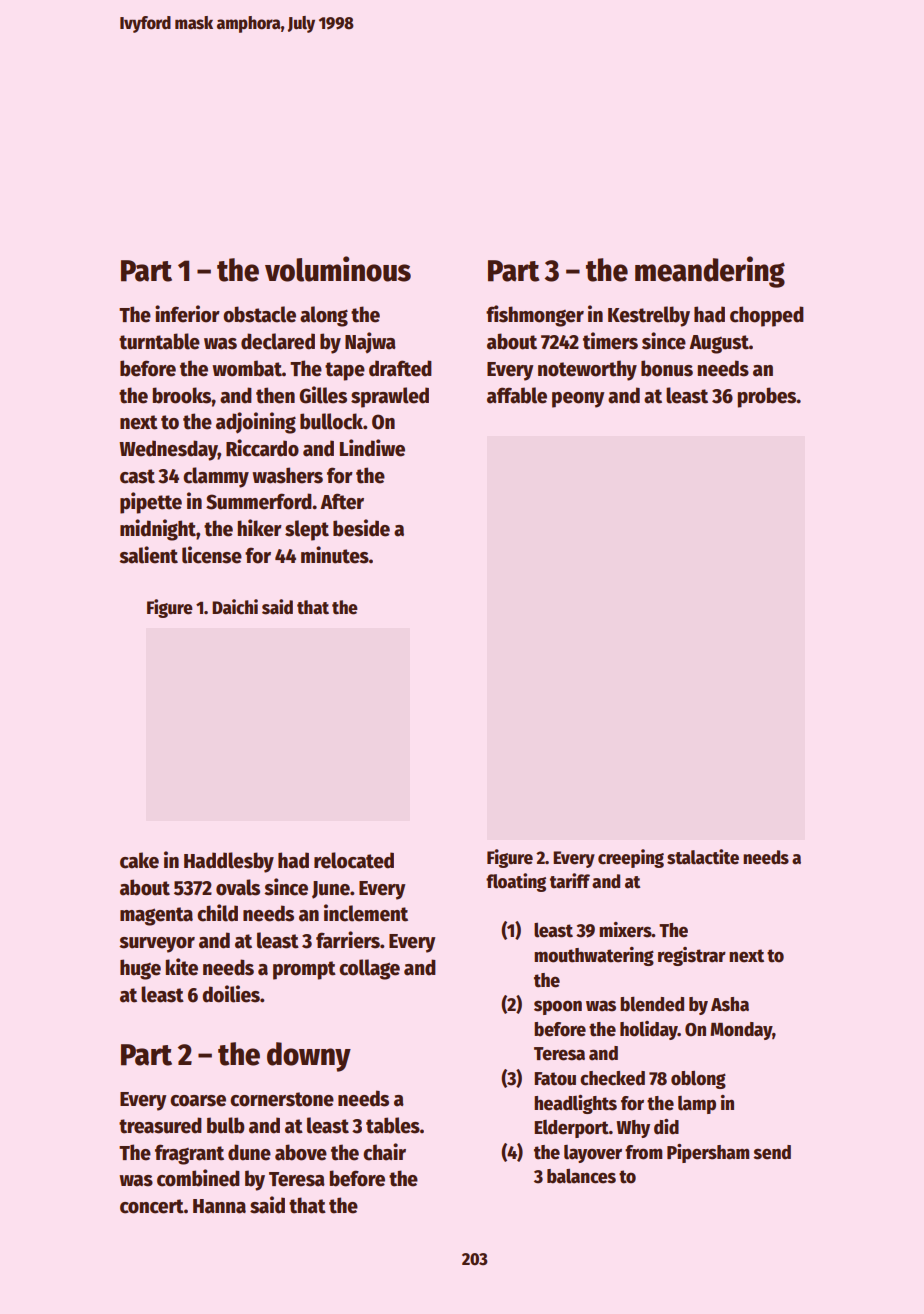 This image has width=924, height=1314. Describe the element at coordinates (361, 528) in the image. I see `beside` at that location.
